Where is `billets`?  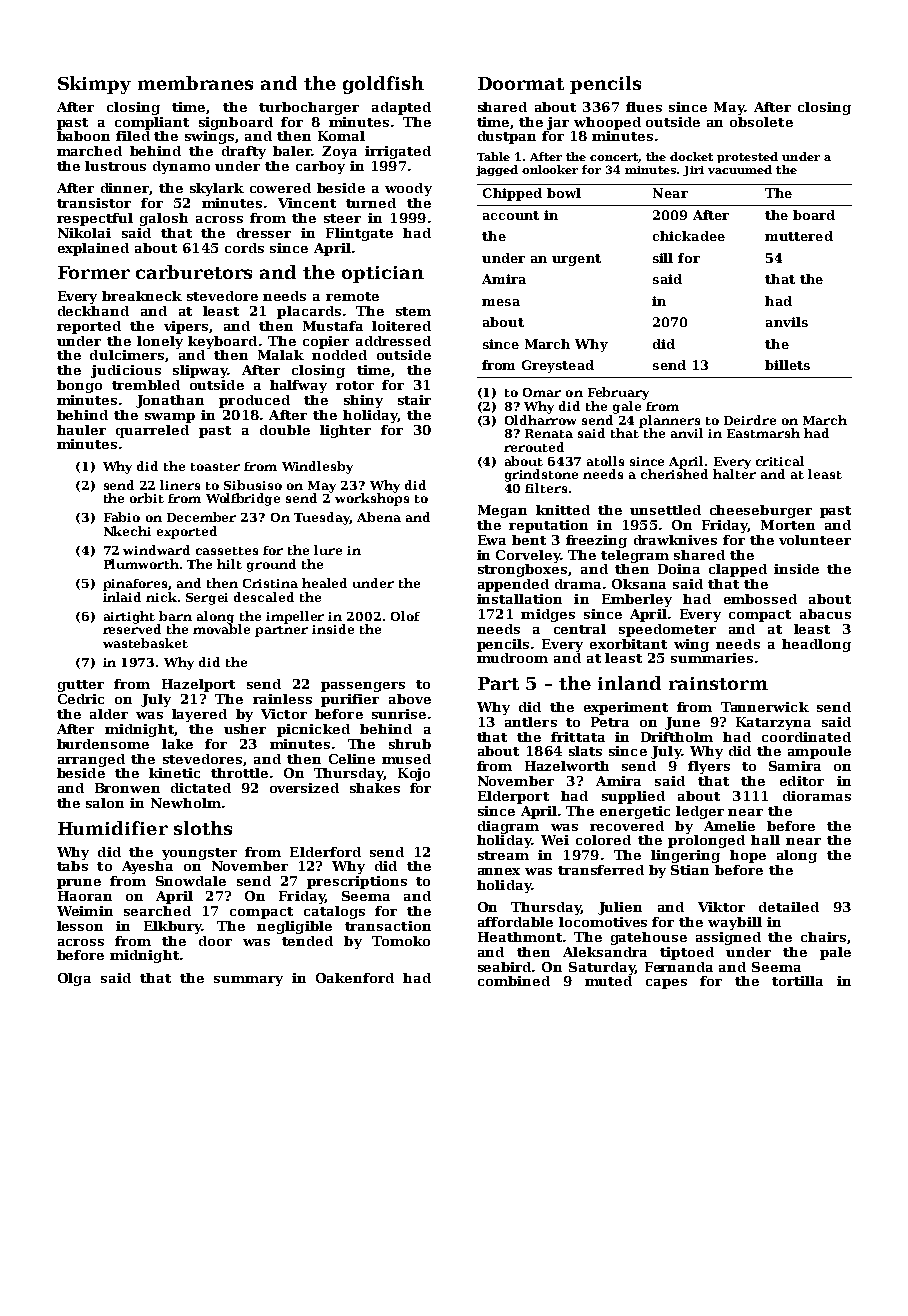 billets is located at coordinates (787, 365).
